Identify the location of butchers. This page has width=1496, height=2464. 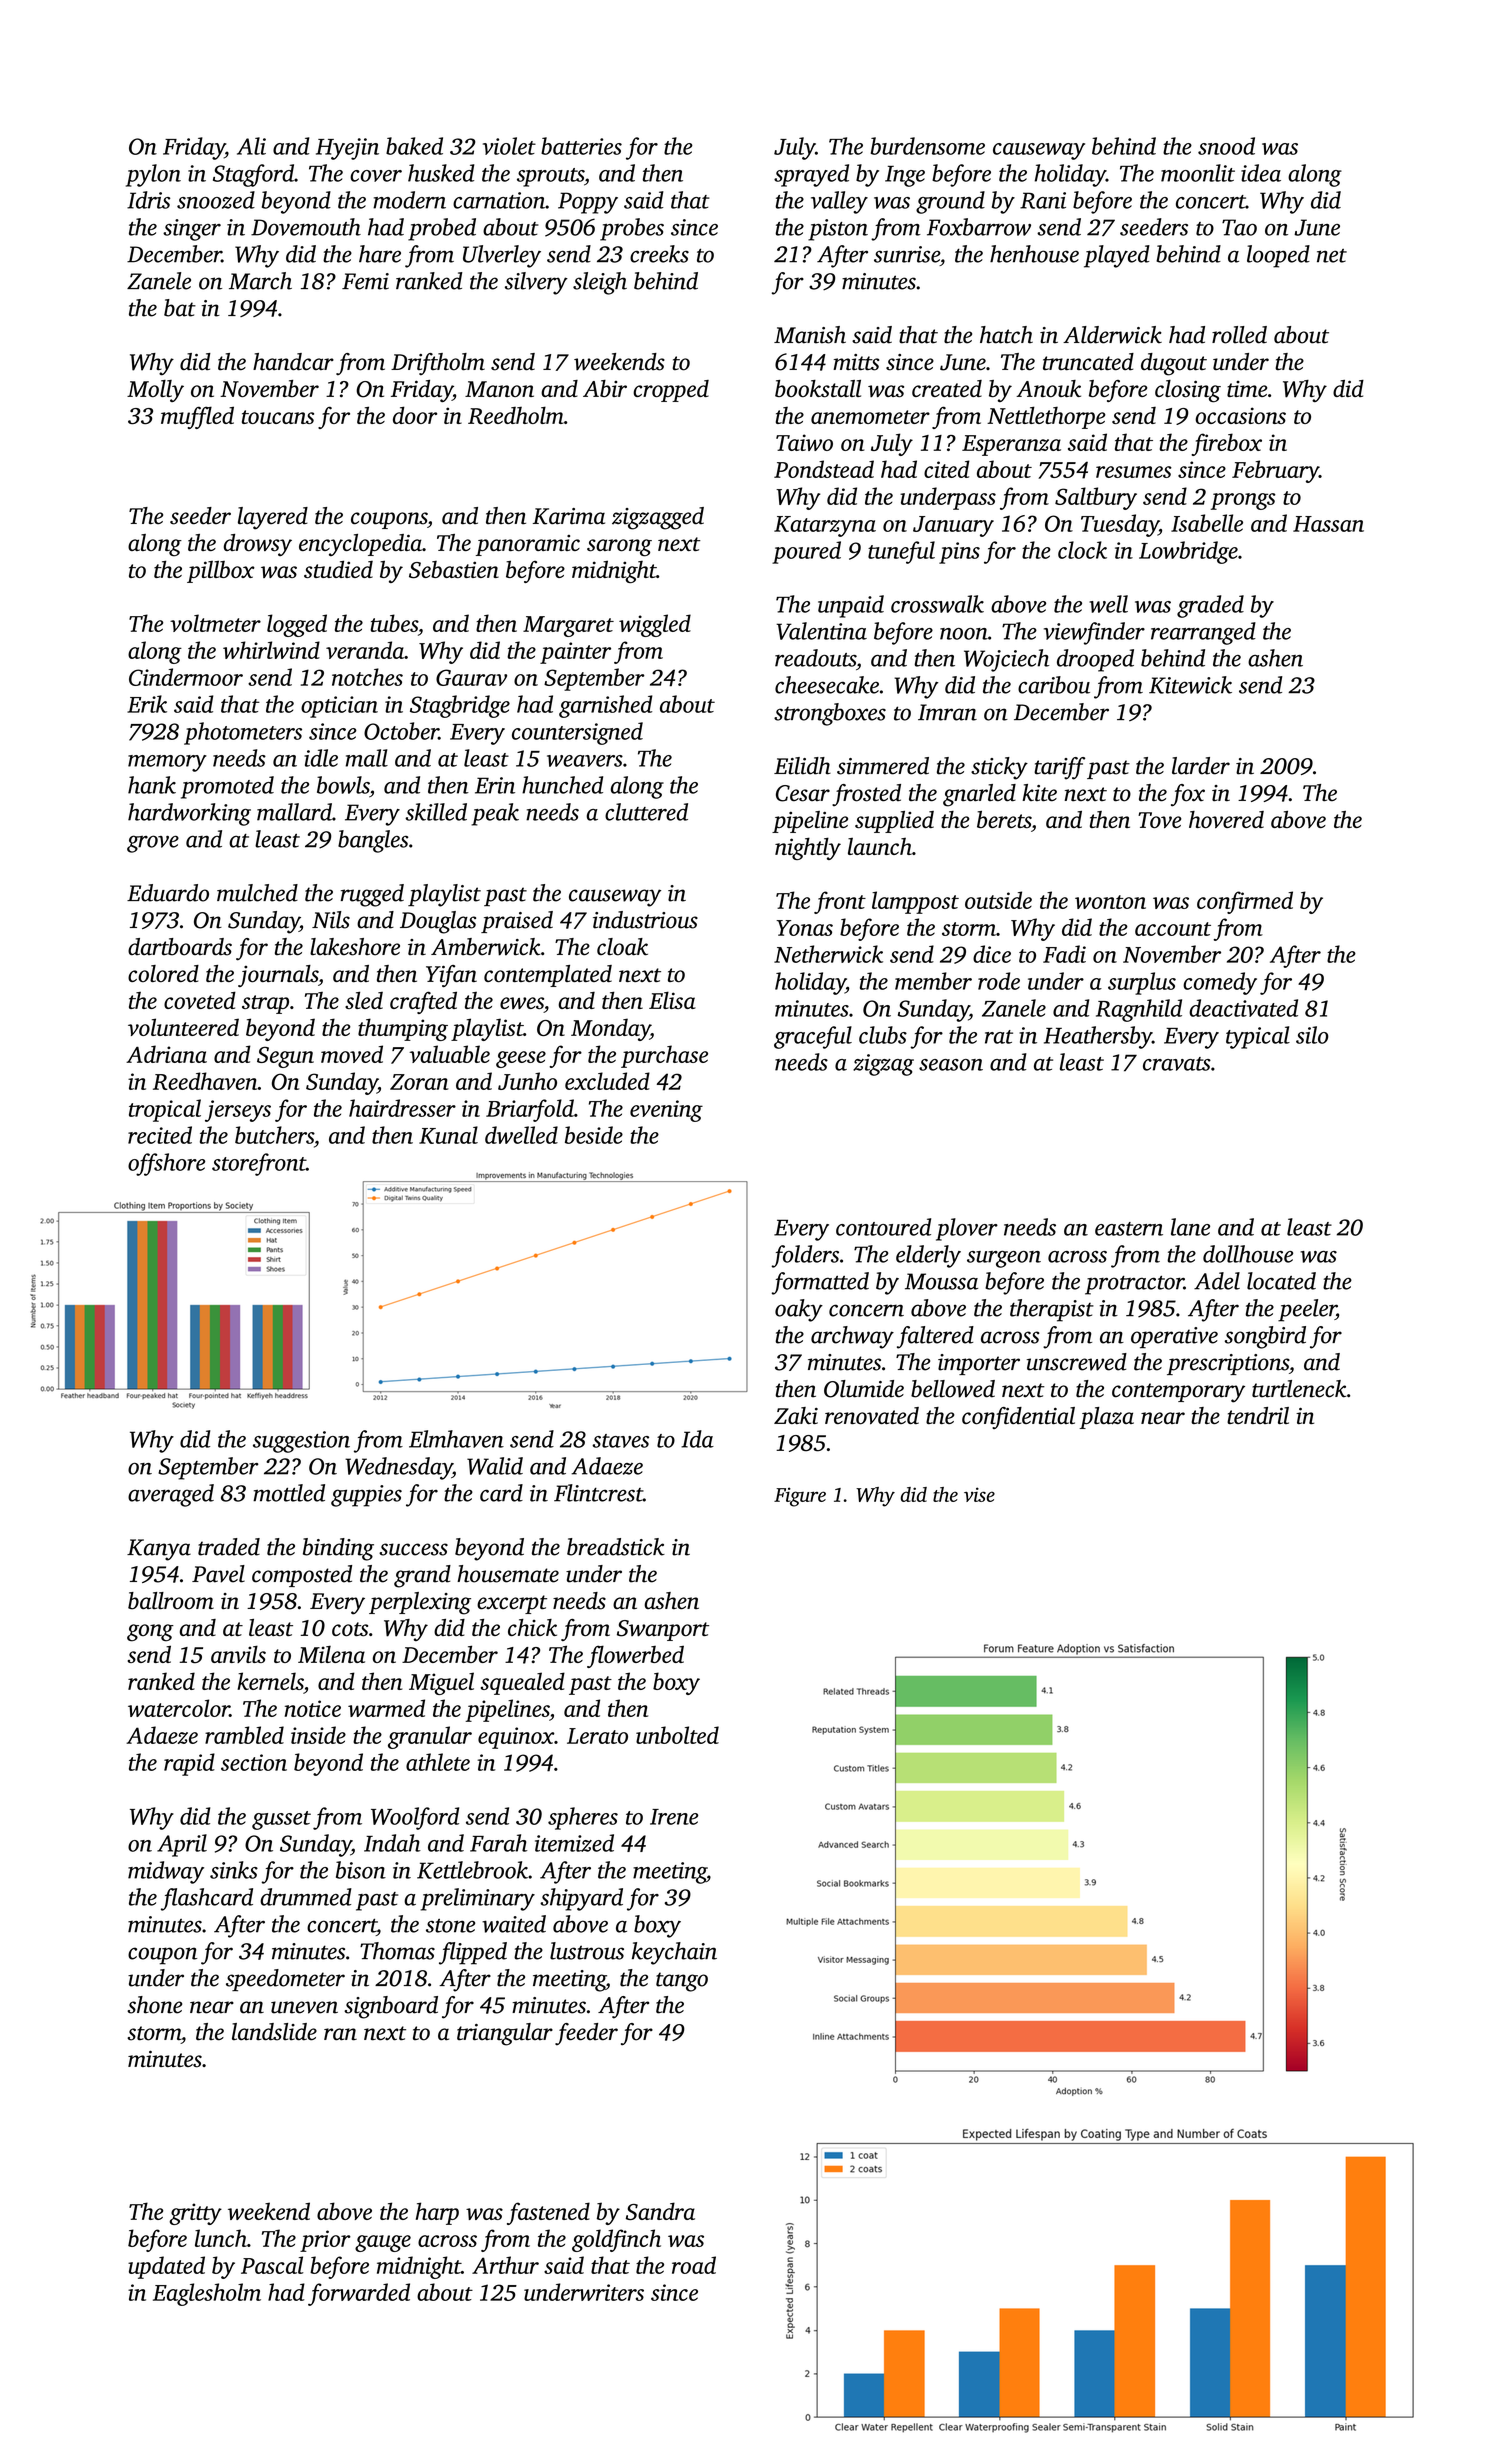
(274, 1135).
